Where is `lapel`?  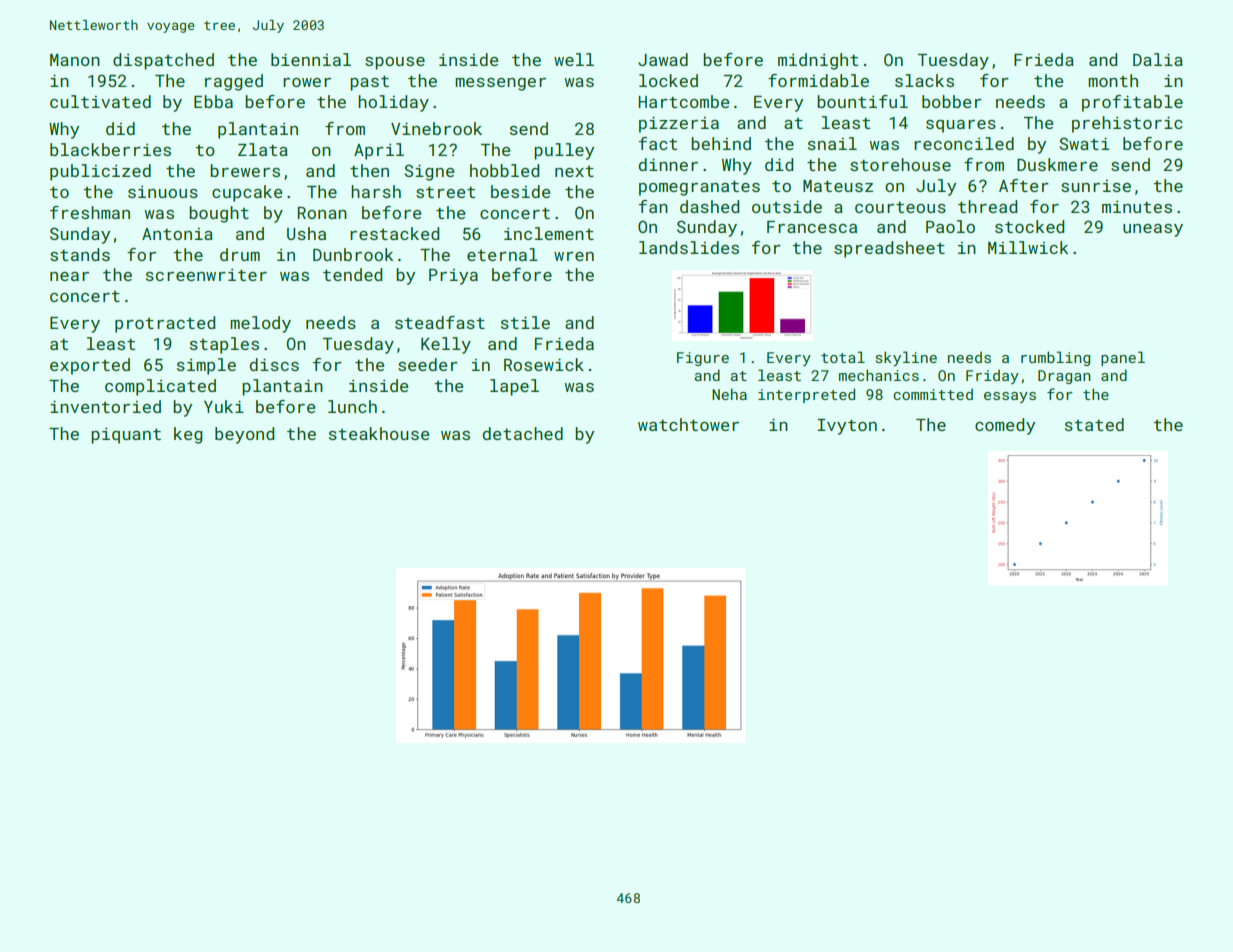 lapel is located at coordinates (514, 387).
